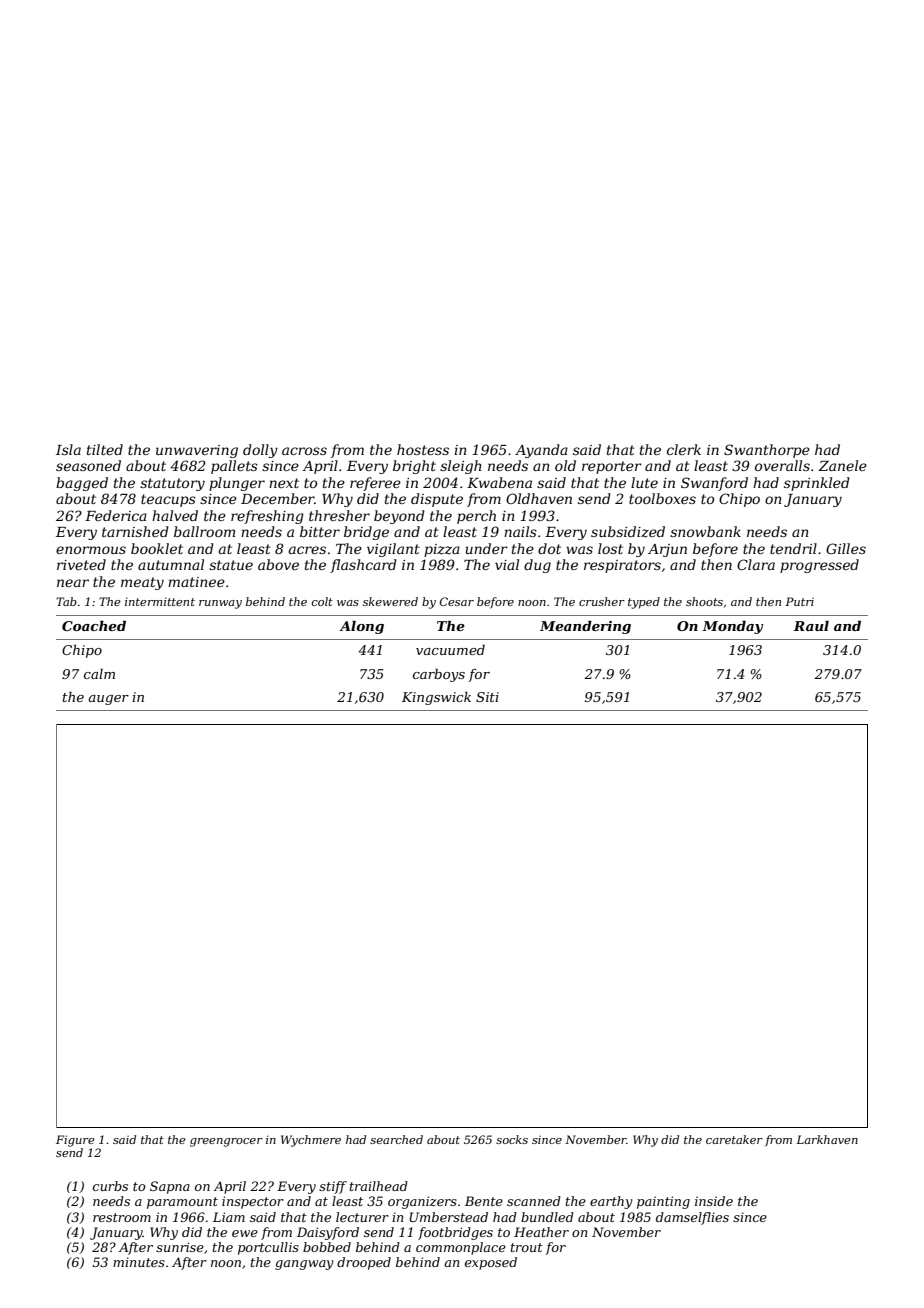 The image size is (924, 1308). What do you see at coordinates (734, 1139) in the screenshot?
I see `caretaker` at bounding box center [734, 1139].
